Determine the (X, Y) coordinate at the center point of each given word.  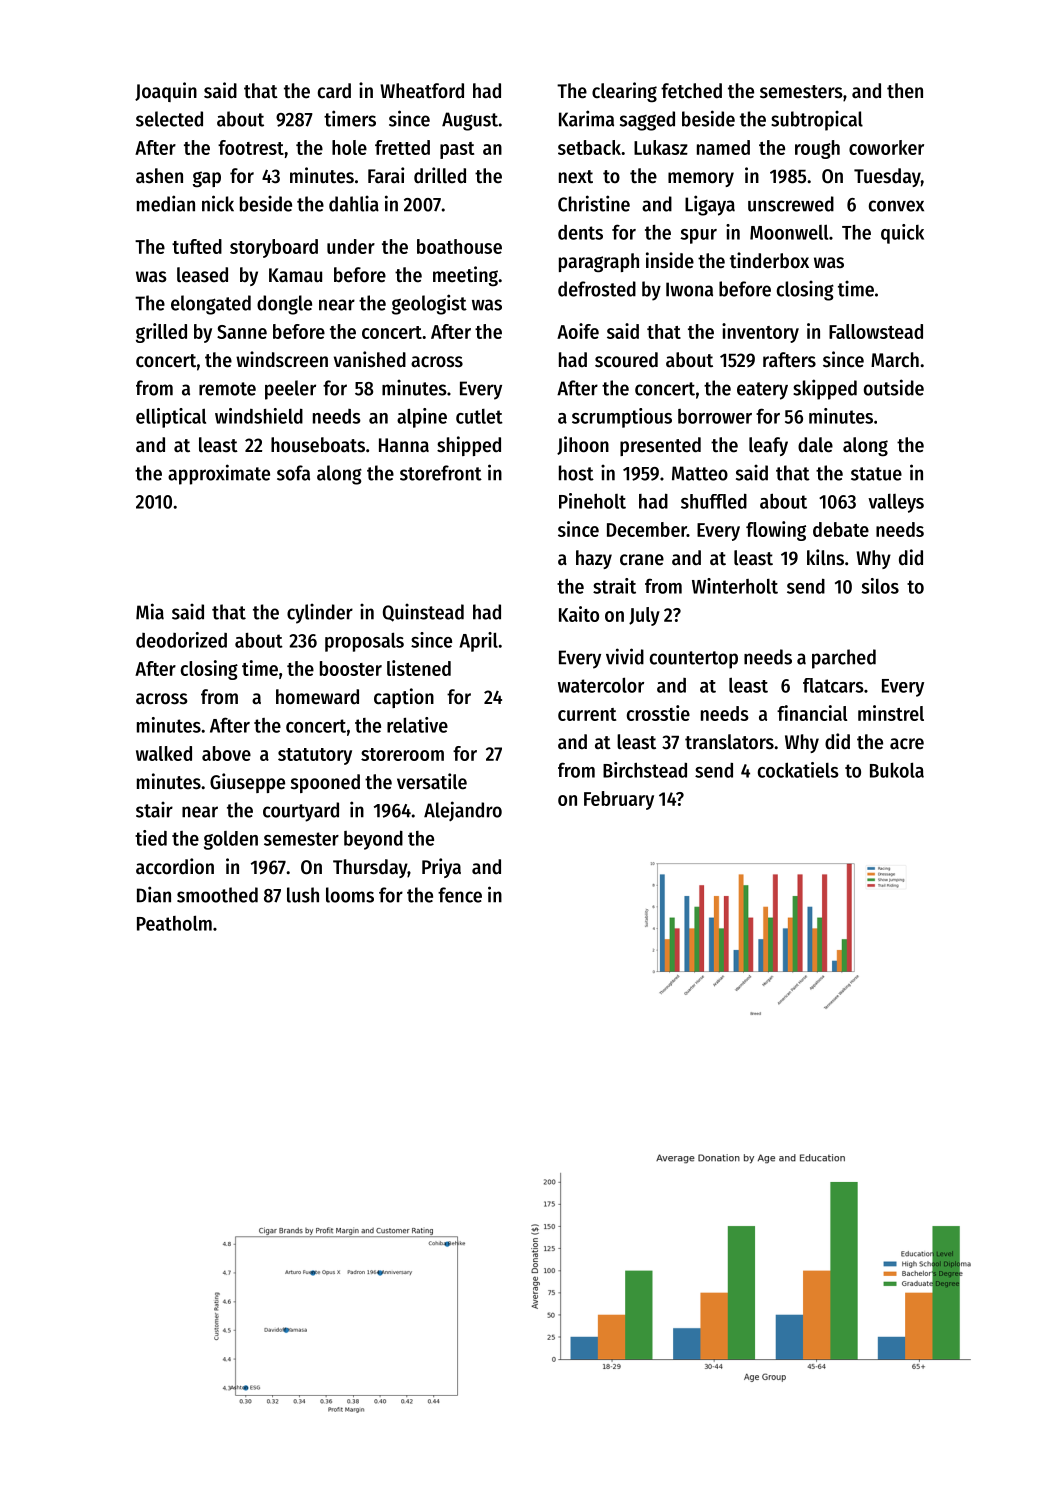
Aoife (578, 331)
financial (812, 713)
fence (460, 895)
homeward (317, 697)
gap (207, 179)
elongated (211, 305)
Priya (441, 868)
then (905, 91)
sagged (647, 121)
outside (894, 387)
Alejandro (463, 811)
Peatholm (174, 923)
